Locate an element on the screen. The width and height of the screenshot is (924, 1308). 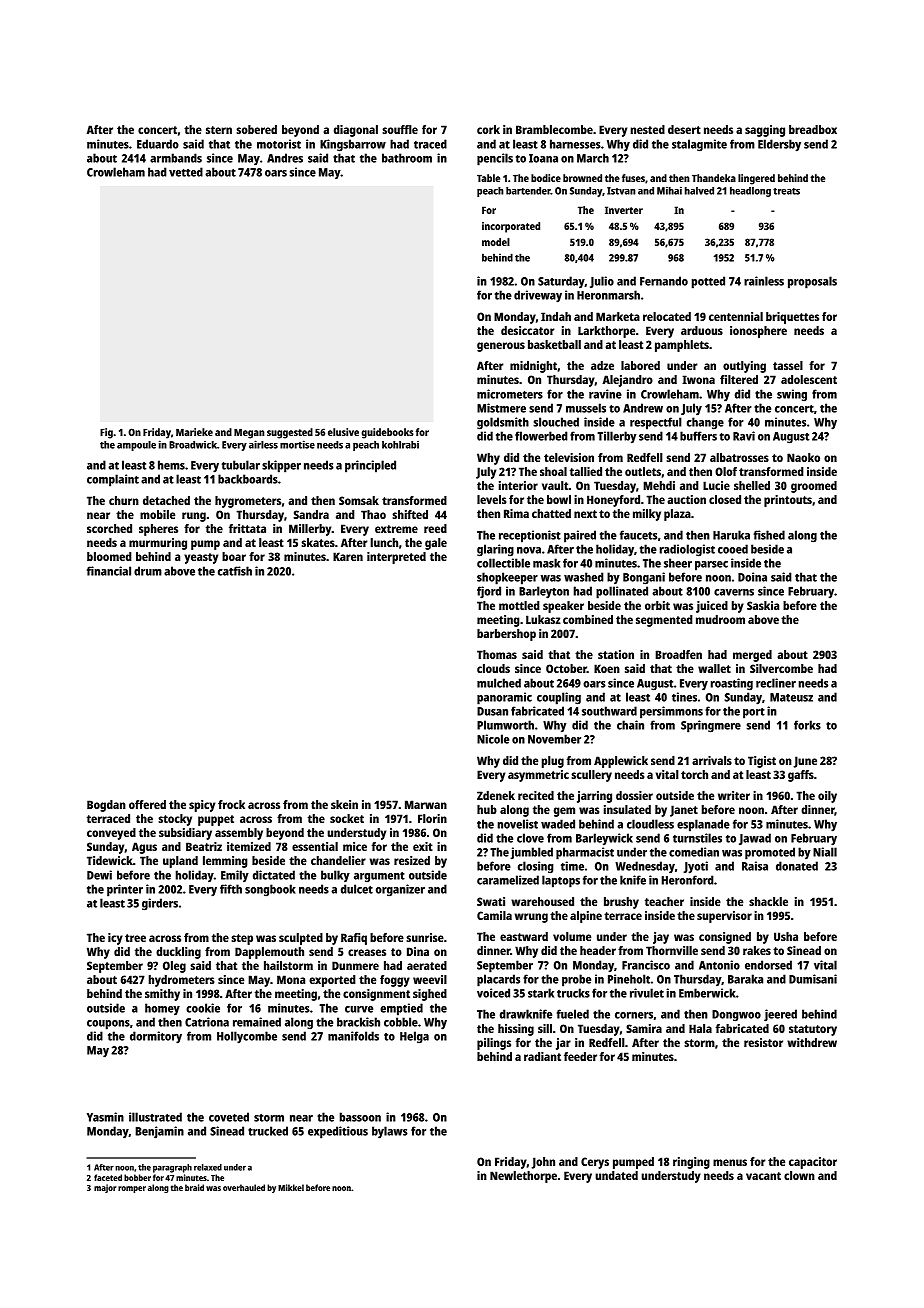
major is located at coordinates (105, 1188).
